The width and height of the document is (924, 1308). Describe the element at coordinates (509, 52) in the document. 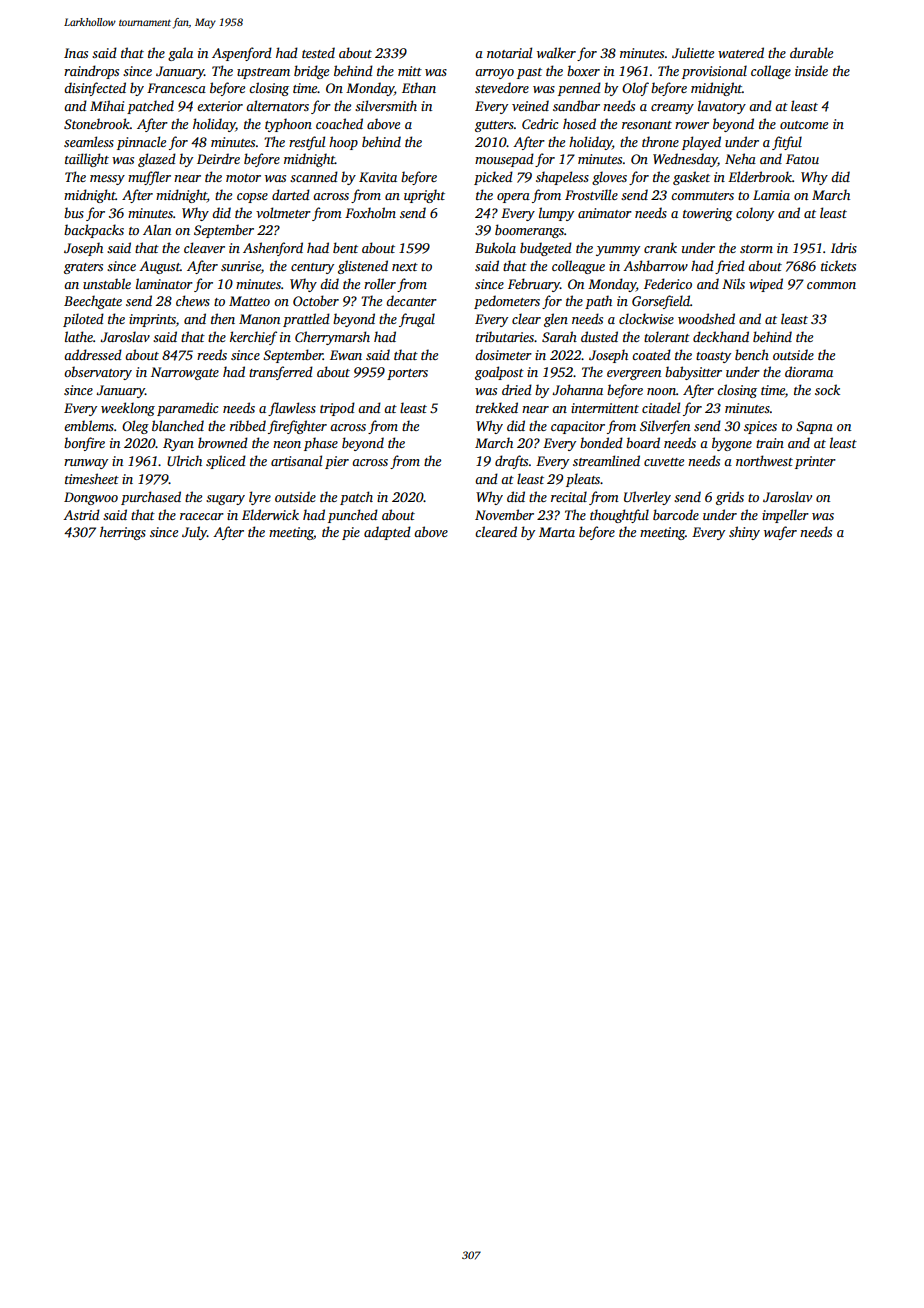

I see `notarial` at that location.
